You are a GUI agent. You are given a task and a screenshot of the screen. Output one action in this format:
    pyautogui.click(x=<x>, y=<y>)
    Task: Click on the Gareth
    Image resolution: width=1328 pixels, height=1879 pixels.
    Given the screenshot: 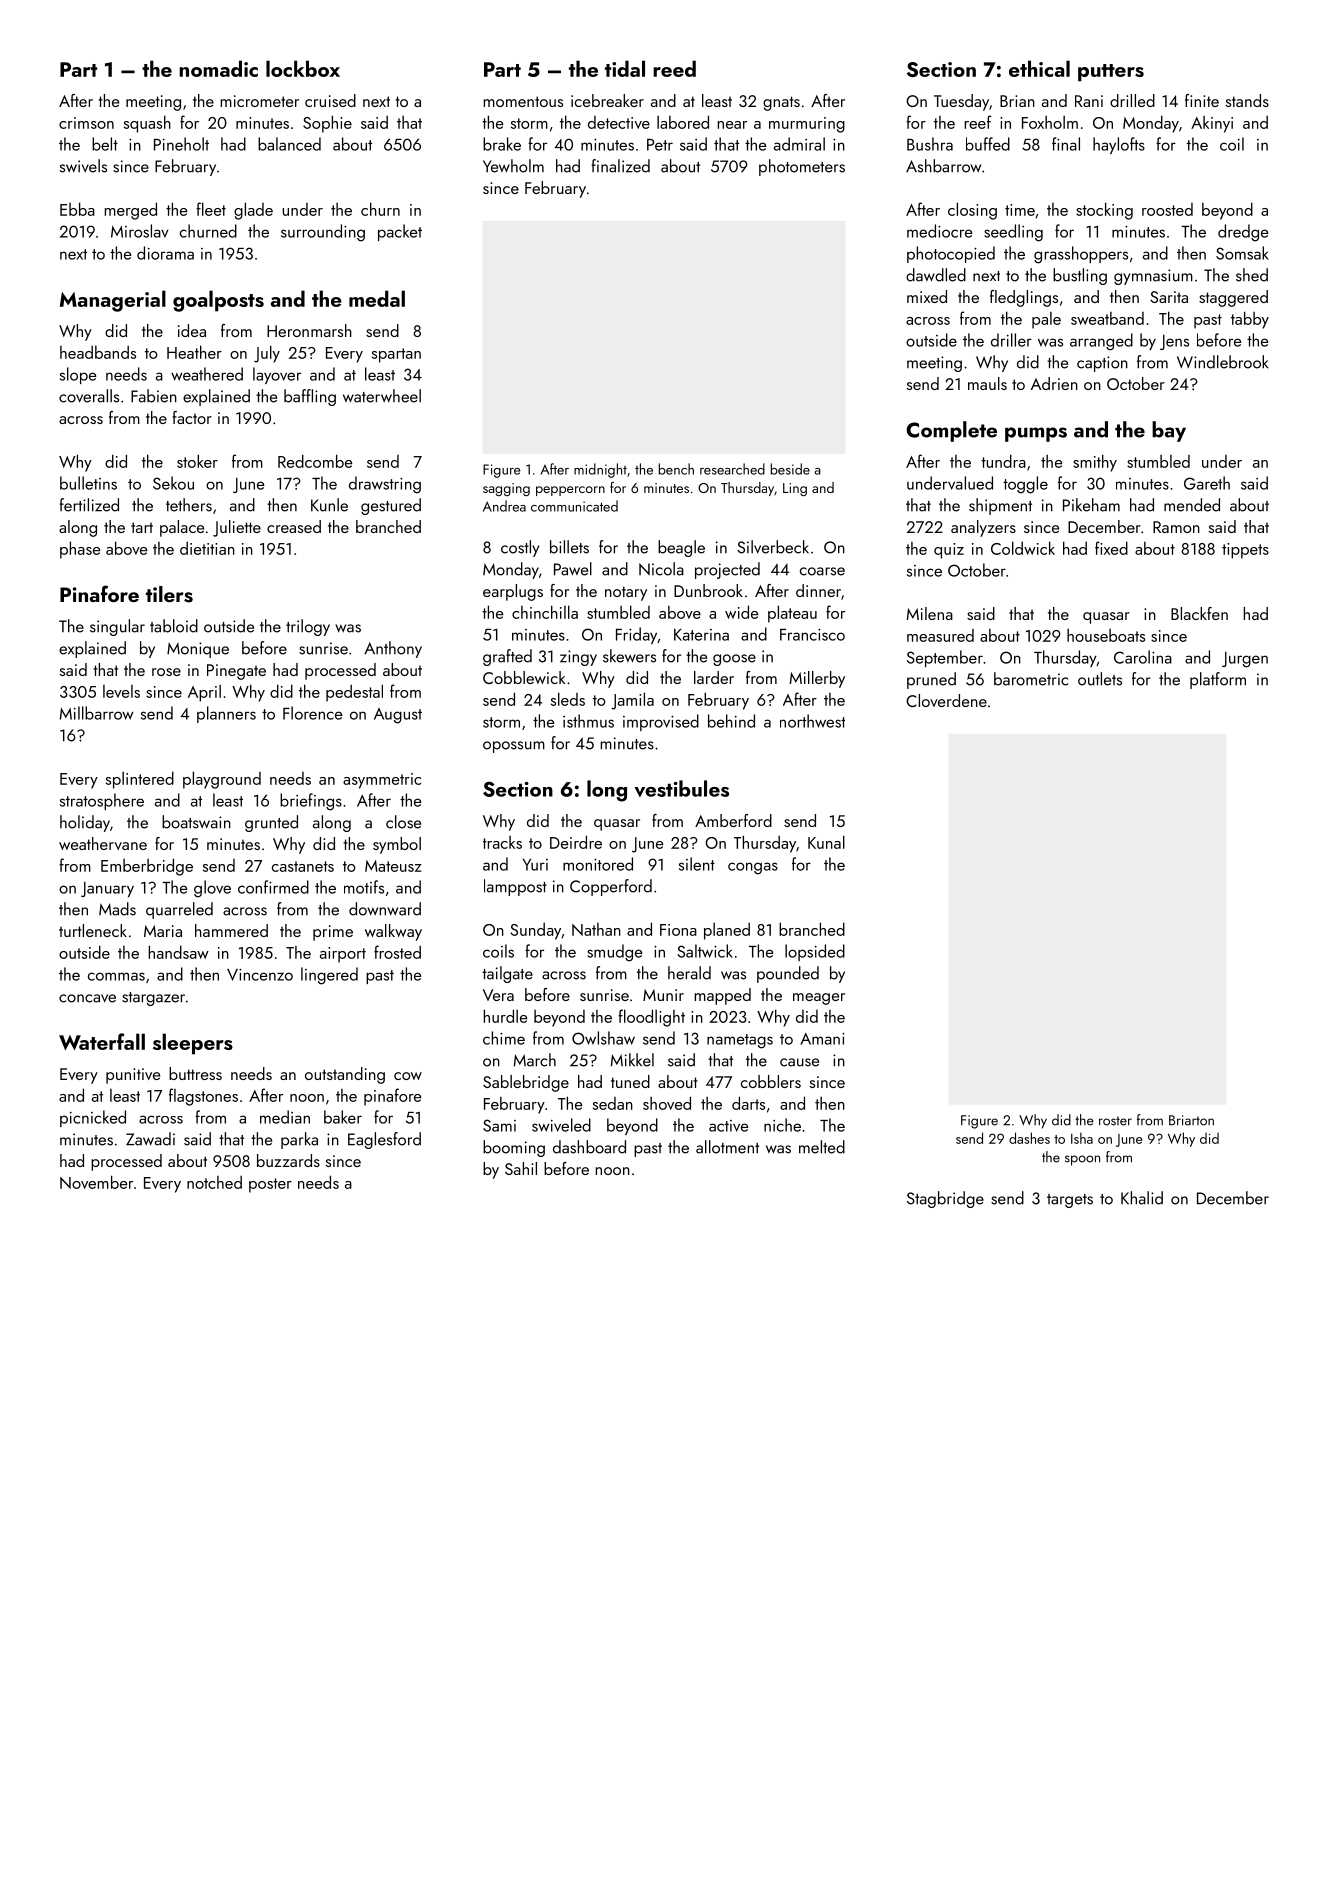 What is the action you would take?
    pyautogui.click(x=1207, y=483)
